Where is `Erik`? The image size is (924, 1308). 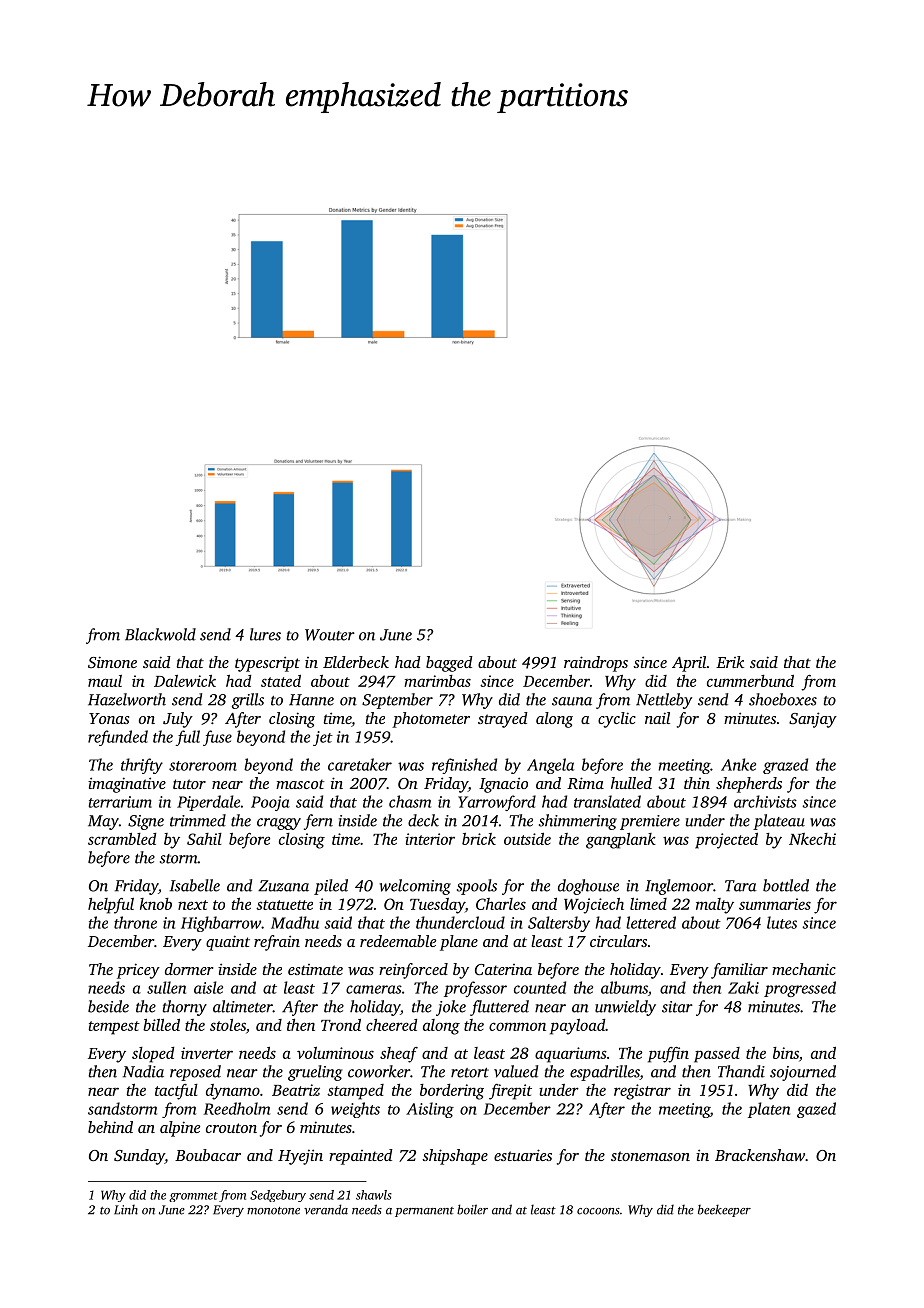 Erik is located at coordinates (730, 662).
